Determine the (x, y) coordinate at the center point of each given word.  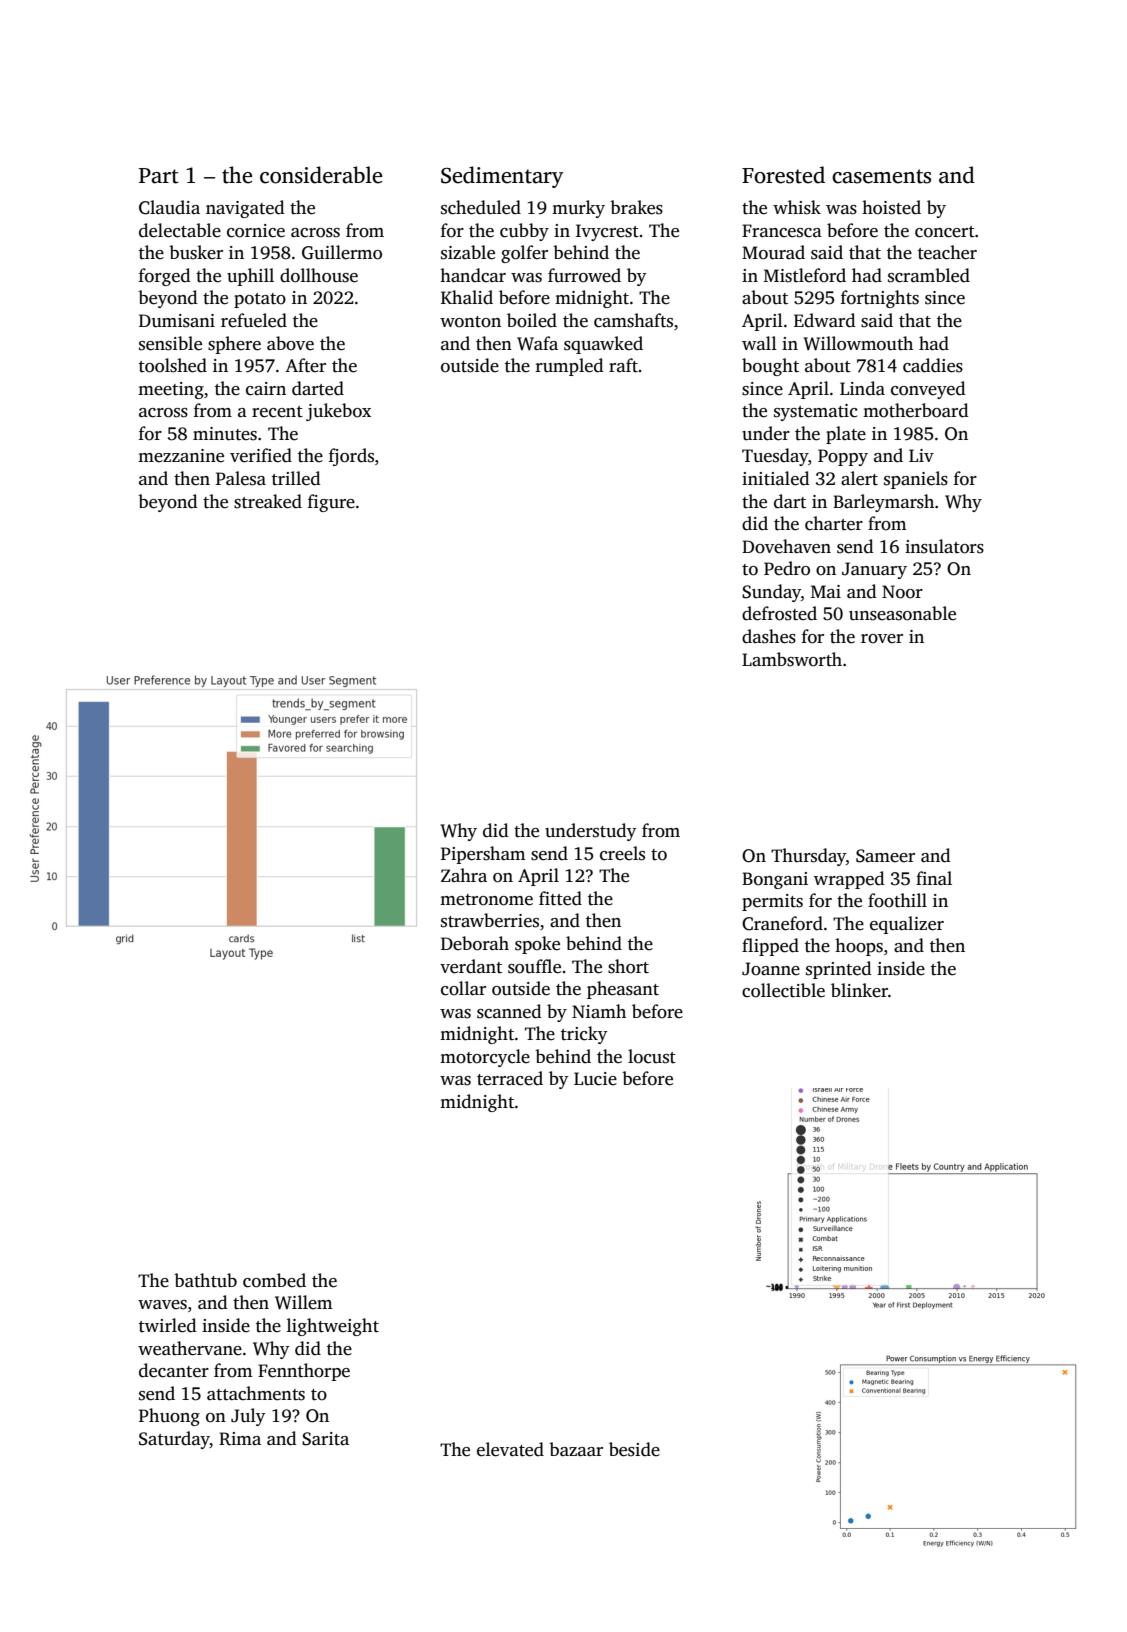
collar (463, 988)
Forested (783, 175)
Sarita (325, 1439)
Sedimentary (502, 177)
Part (159, 176)
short (628, 966)
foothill (897, 900)
